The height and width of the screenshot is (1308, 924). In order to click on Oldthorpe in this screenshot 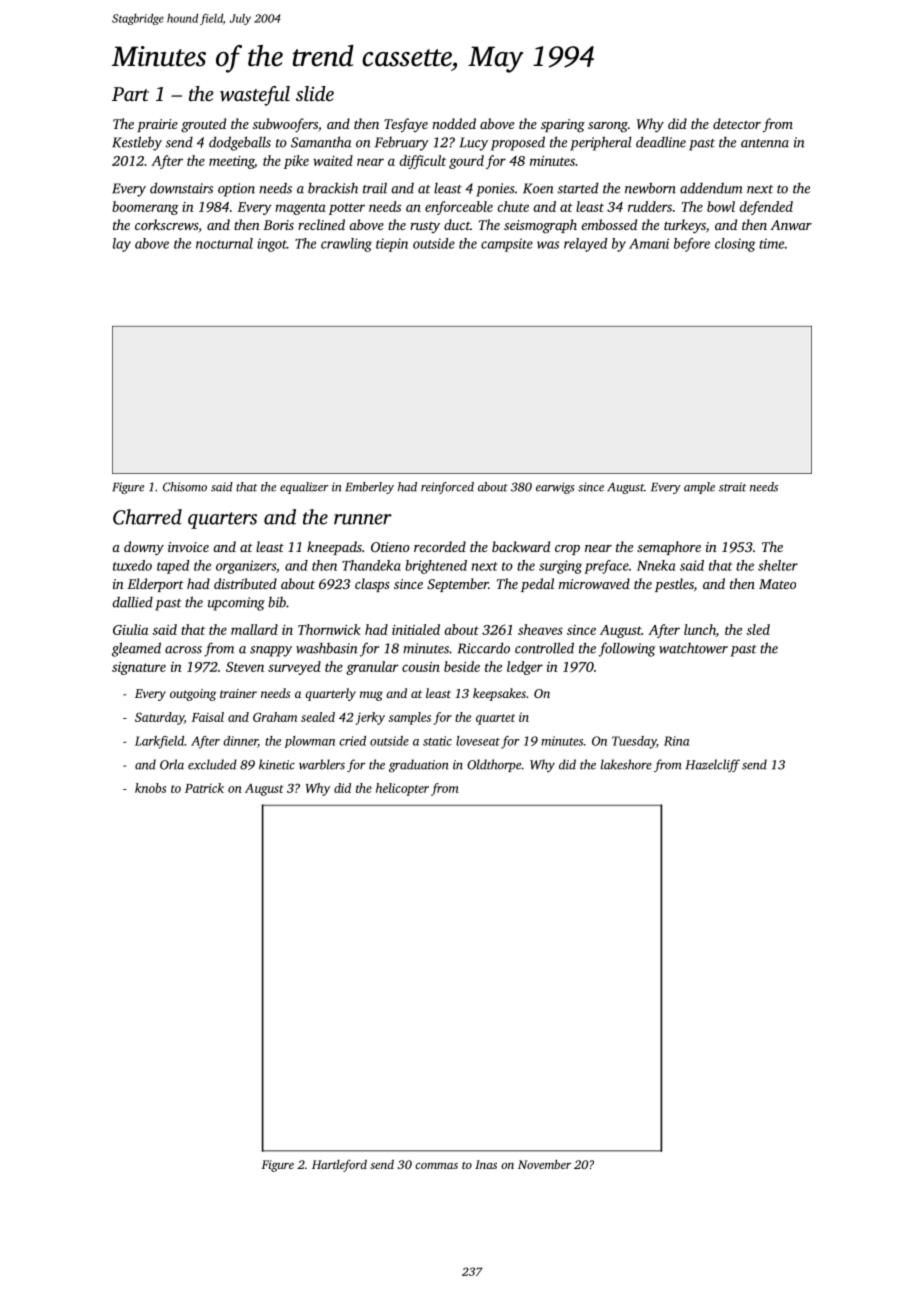, I will do `click(494, 765)`.
